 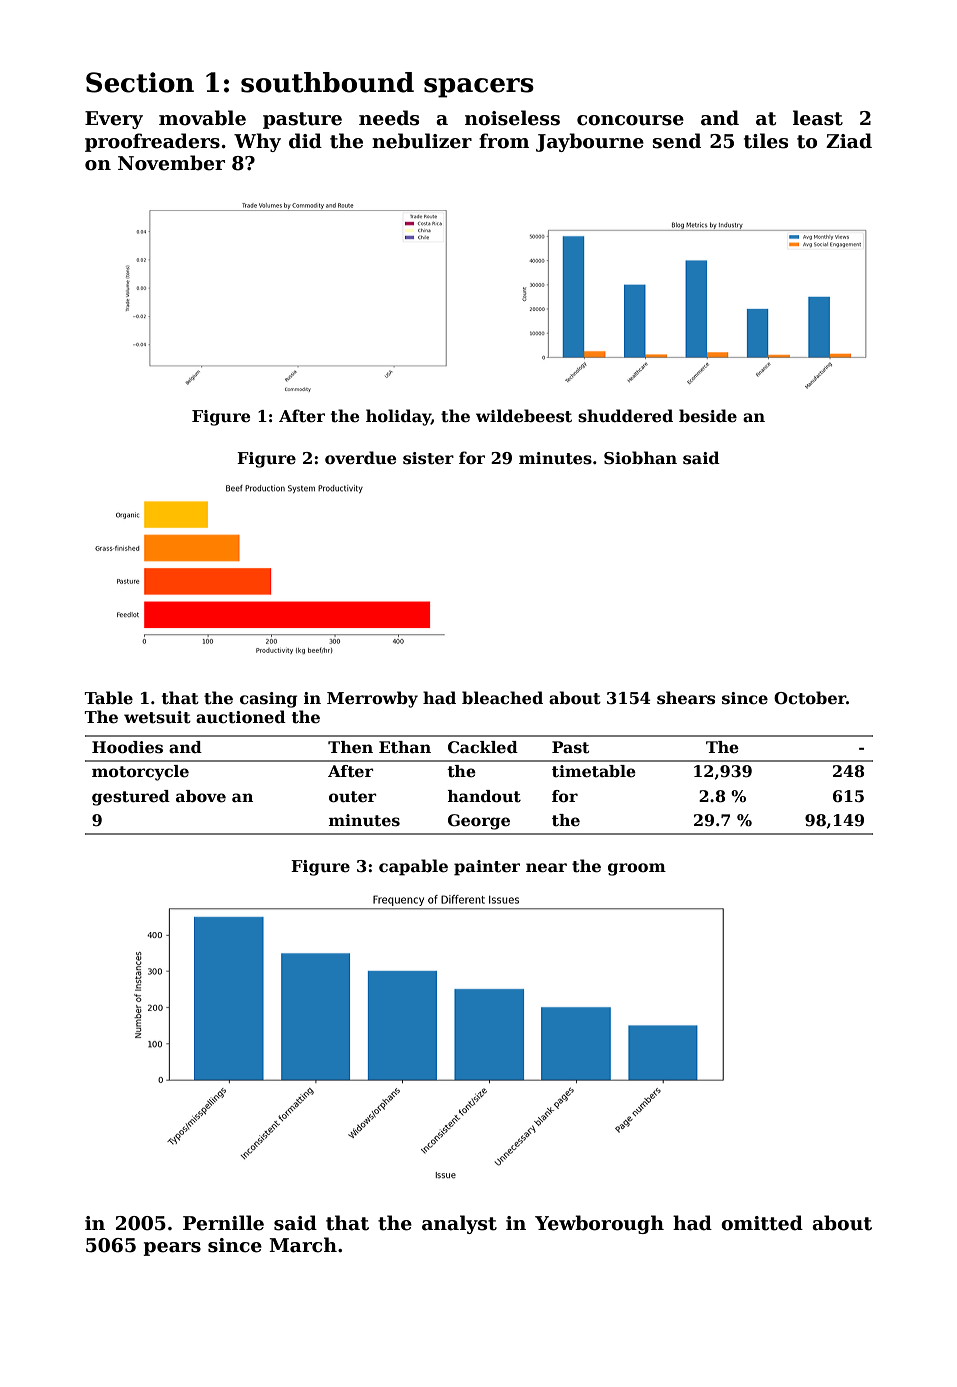 I want to click on wildebeest, so click(x=524, y=416).
